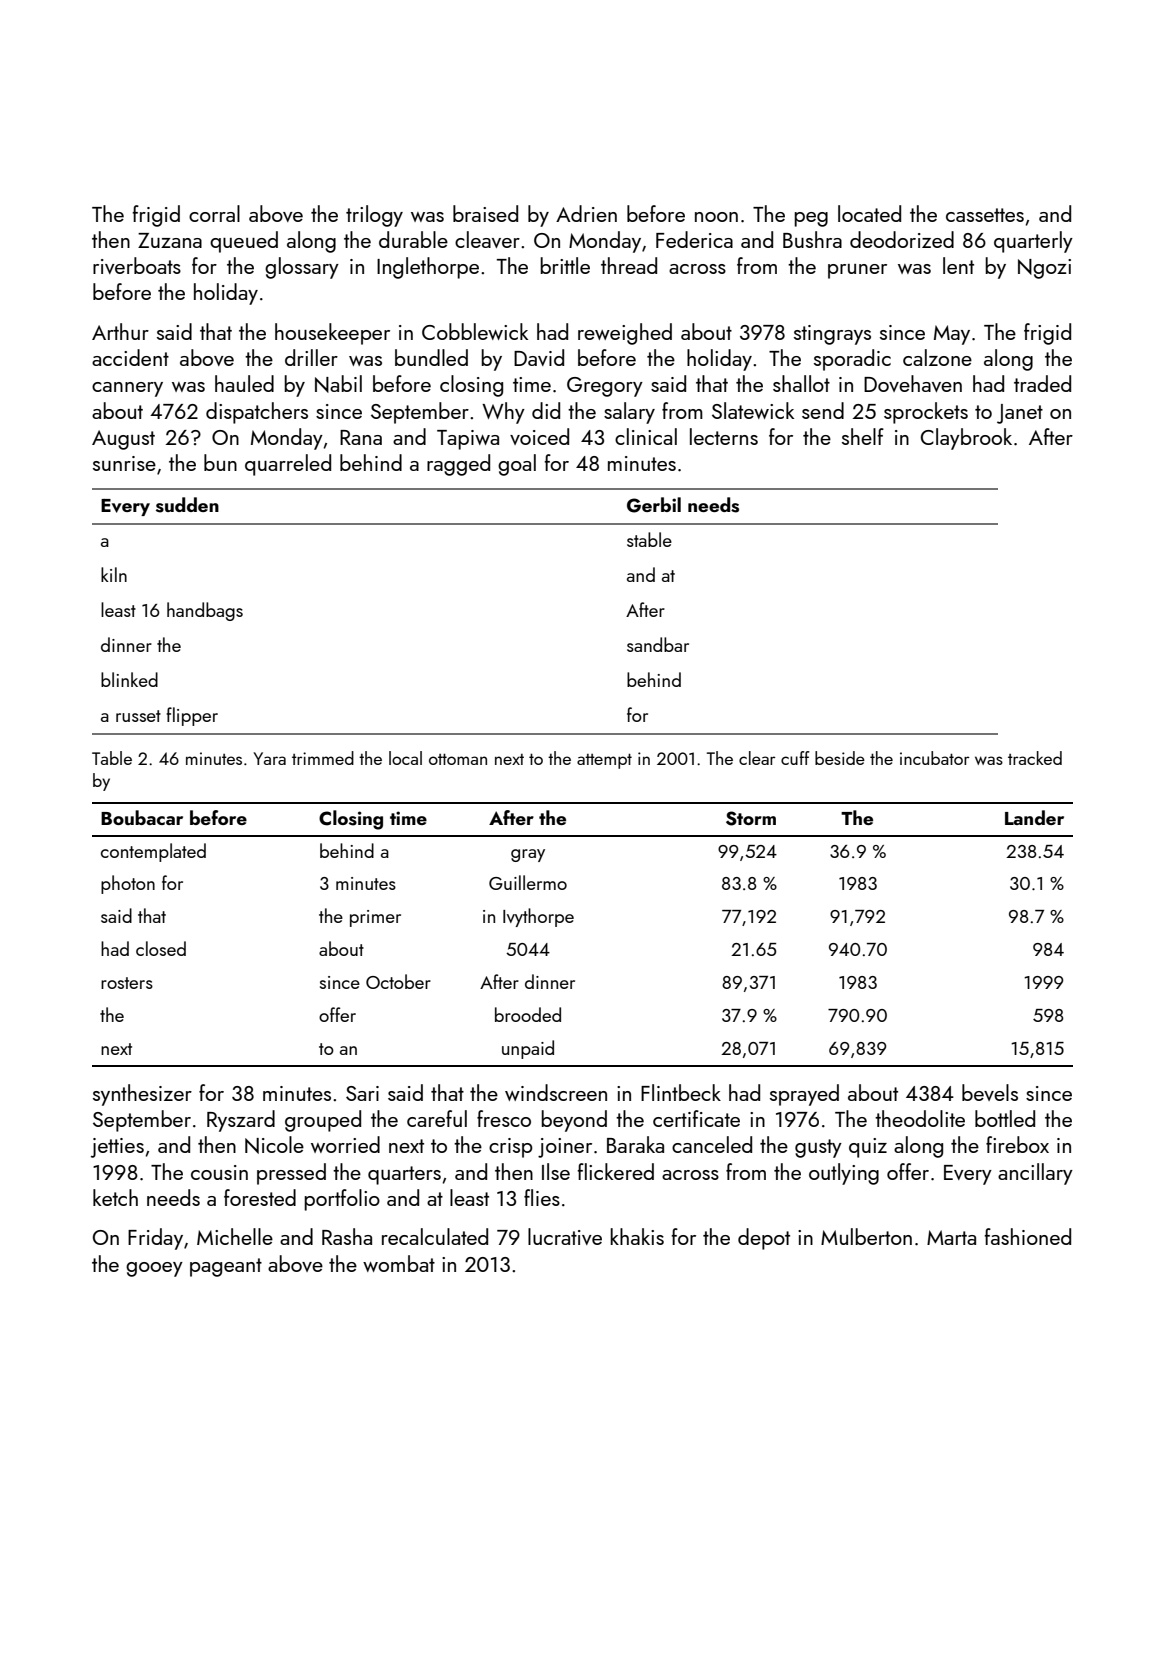 The height and width of the screenshot is (1654, 1165). Describe the element at coordinates (362, 1093) in the screenshot. I see `Sari` at that location.
